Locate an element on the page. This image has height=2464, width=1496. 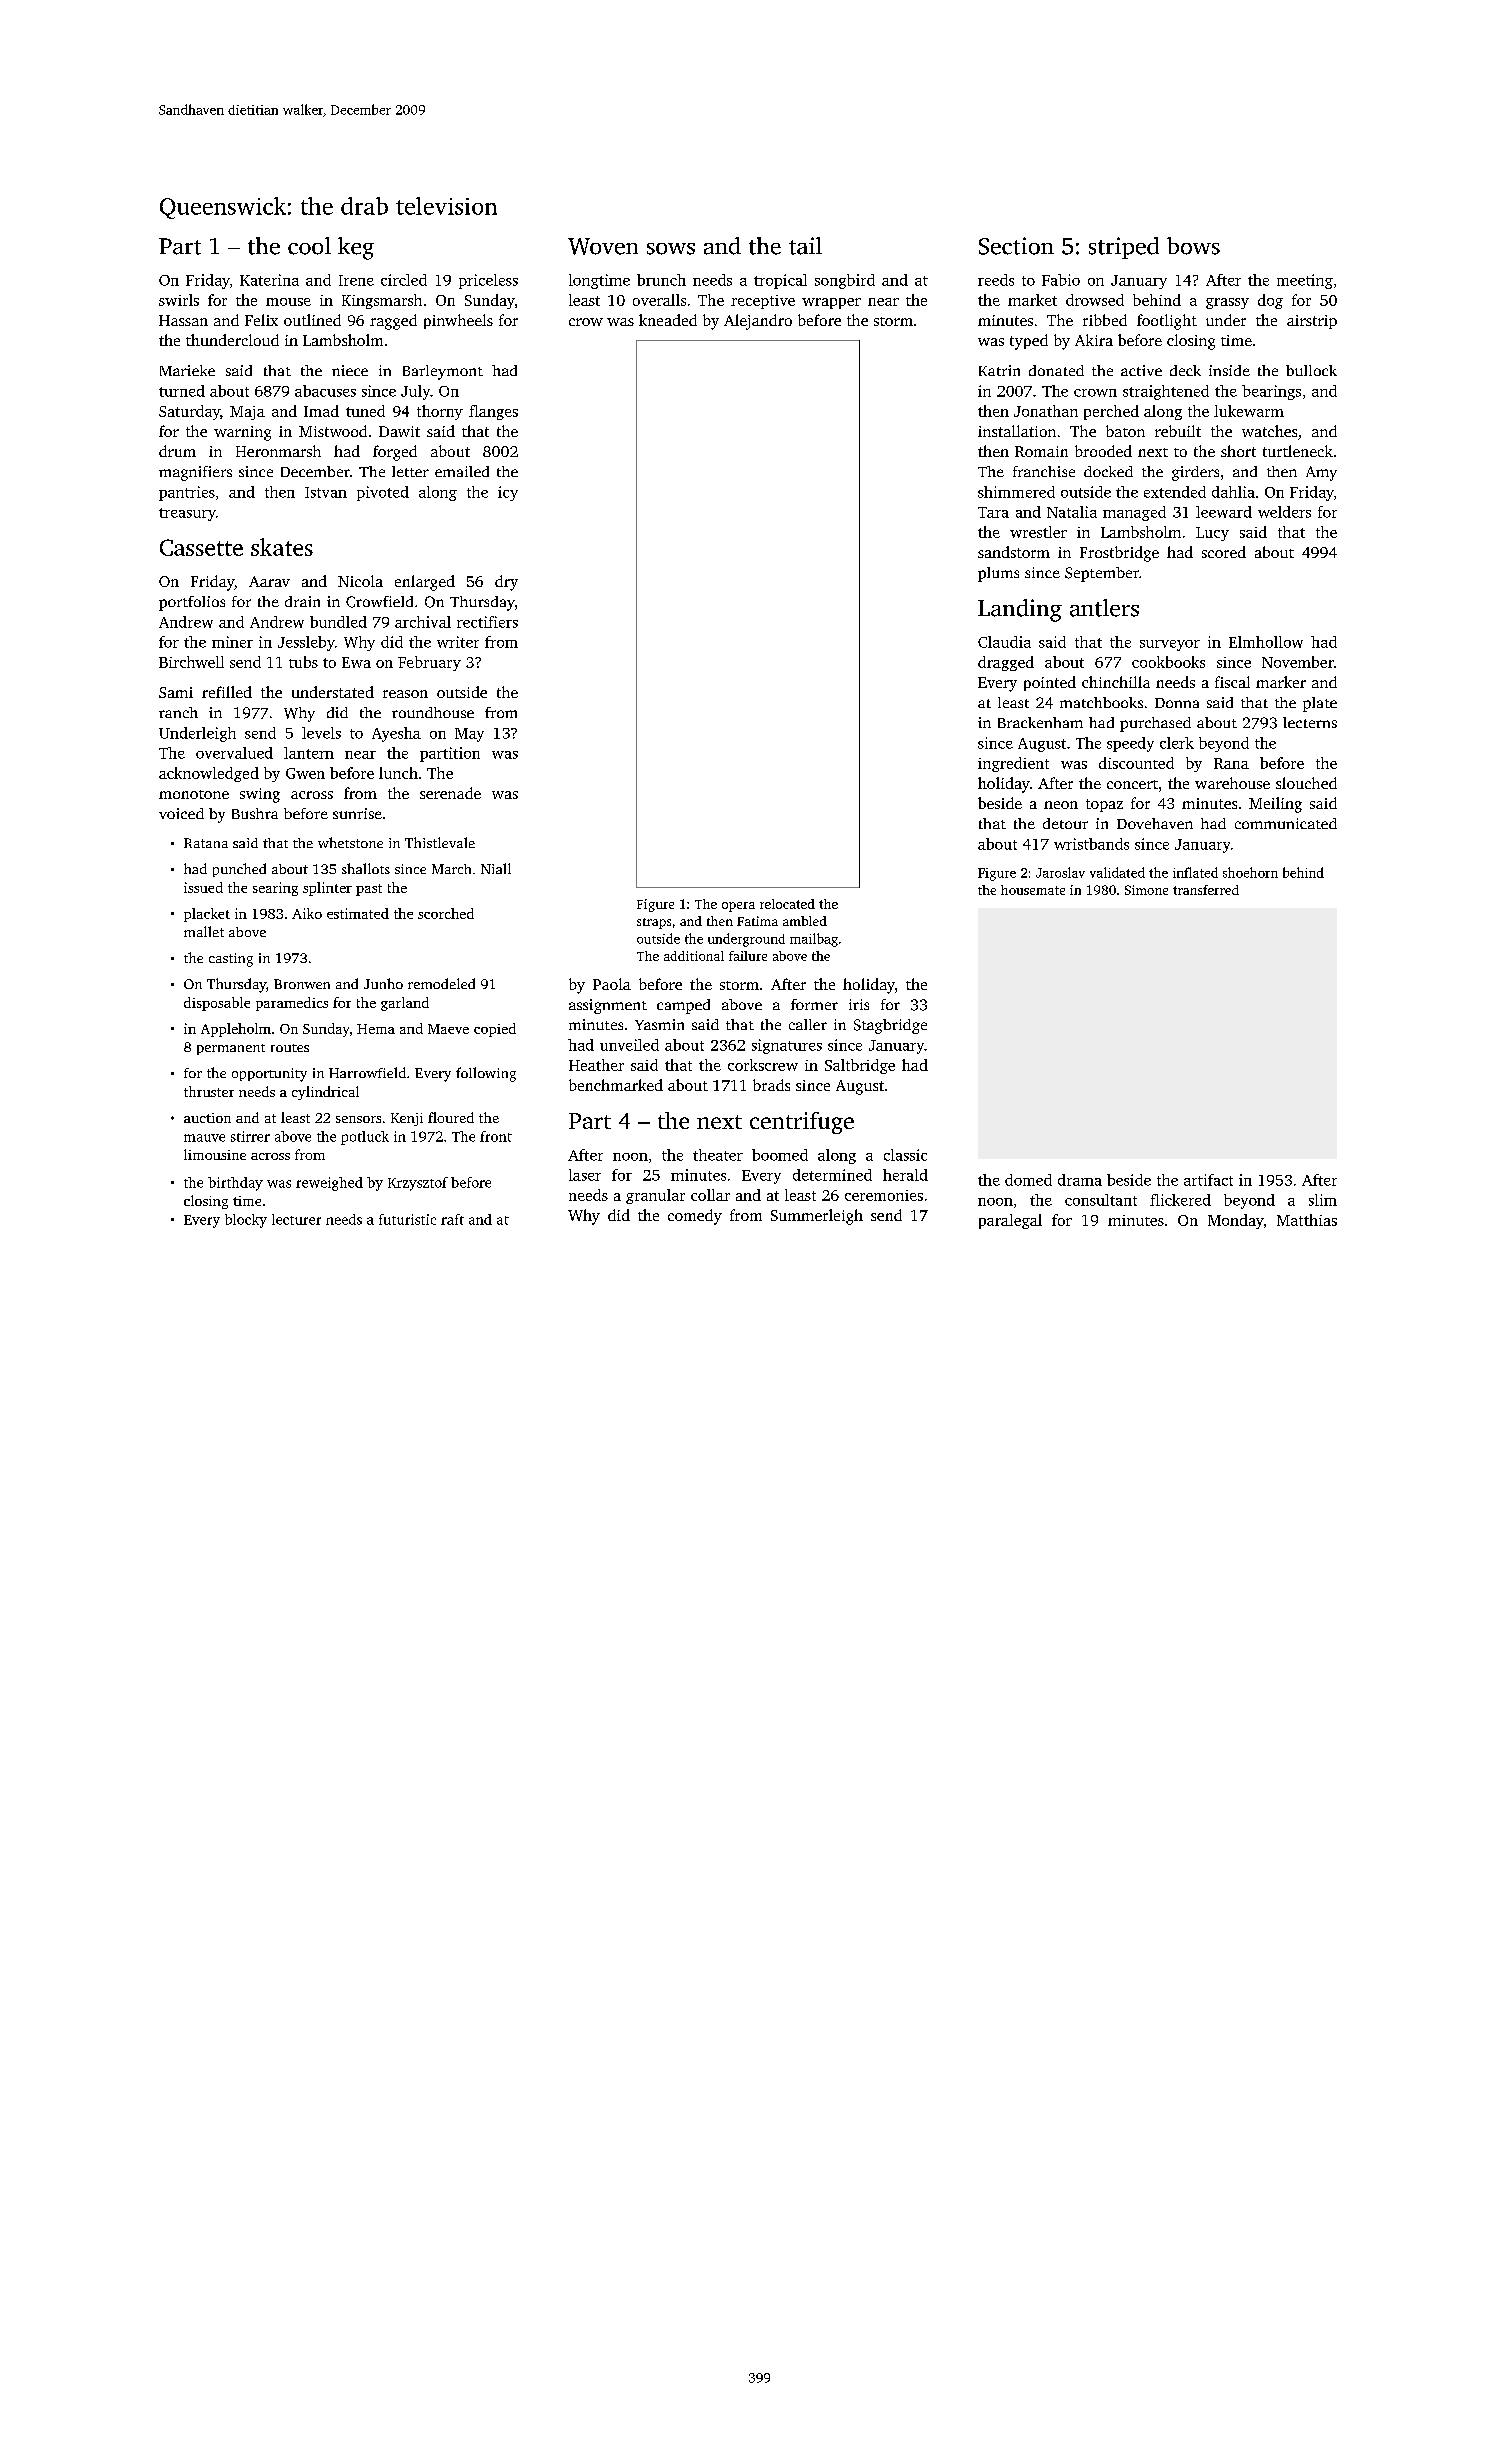
Irene is located at coordinates (356, 280).
